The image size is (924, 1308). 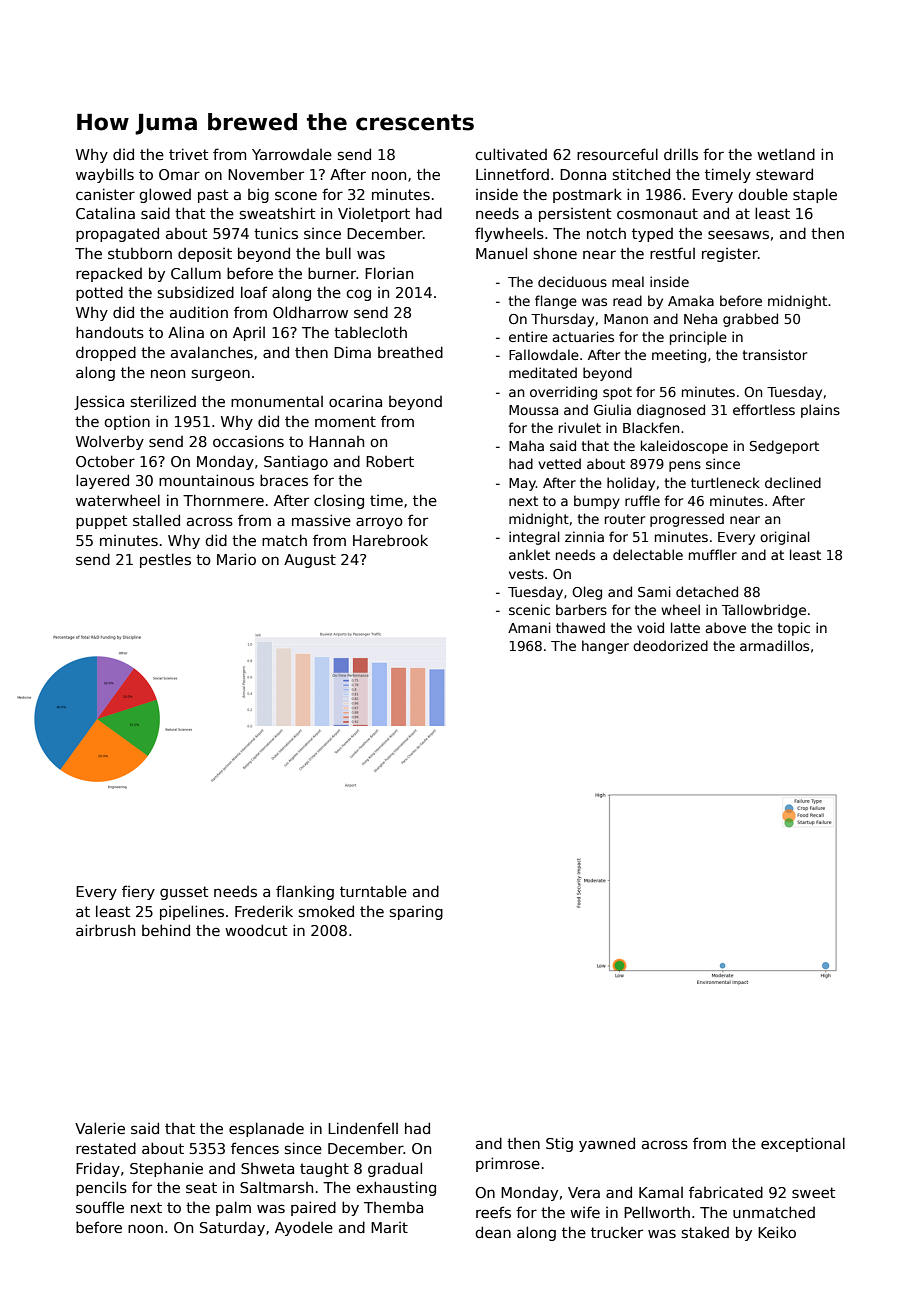 What do you see at coordinates (774, 645) in the document?
I see `armadillos` at bounding box center [774, 645].
